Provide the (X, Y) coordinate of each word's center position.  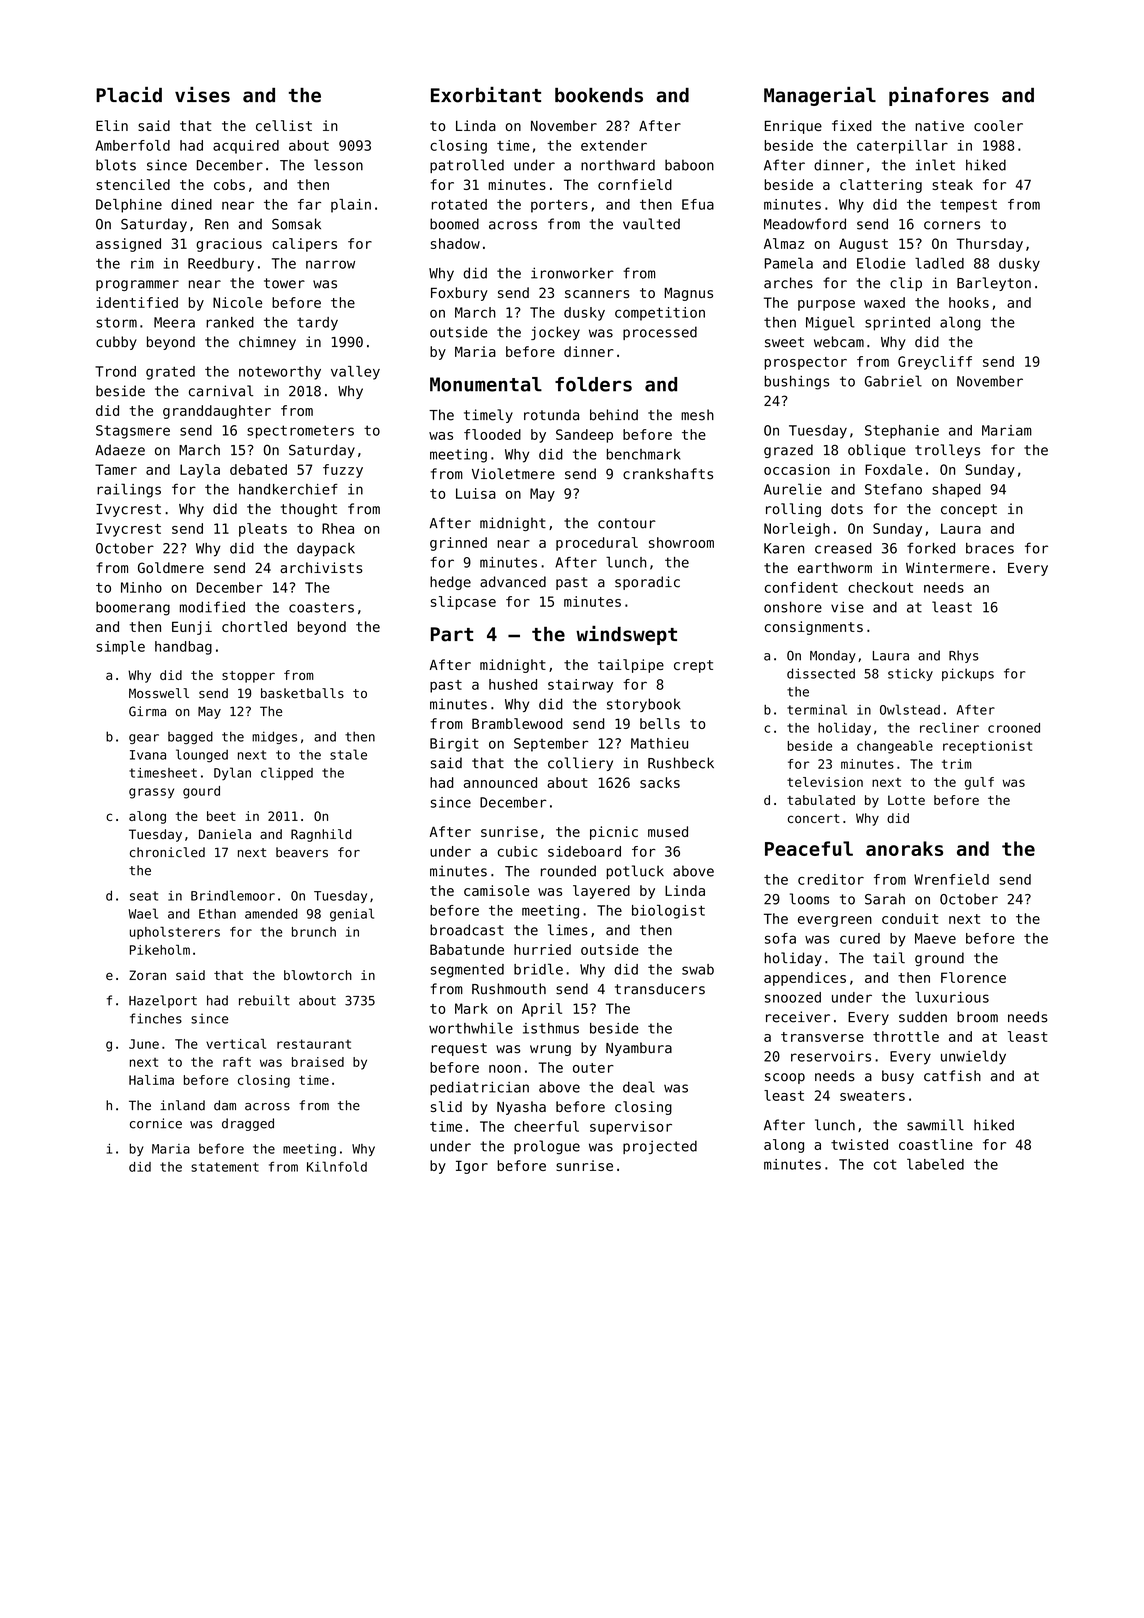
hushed (513, 684)
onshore (793, 607)
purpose (826, 305)
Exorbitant (486, 95)
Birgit (454, 745)
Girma (147, 711)
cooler (998, 125)
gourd (201, 792)
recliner (949, 727)
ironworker (572, 273)
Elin (112, 125)
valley (355, 373)
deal (639, 1087)
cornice (156, 1123)
